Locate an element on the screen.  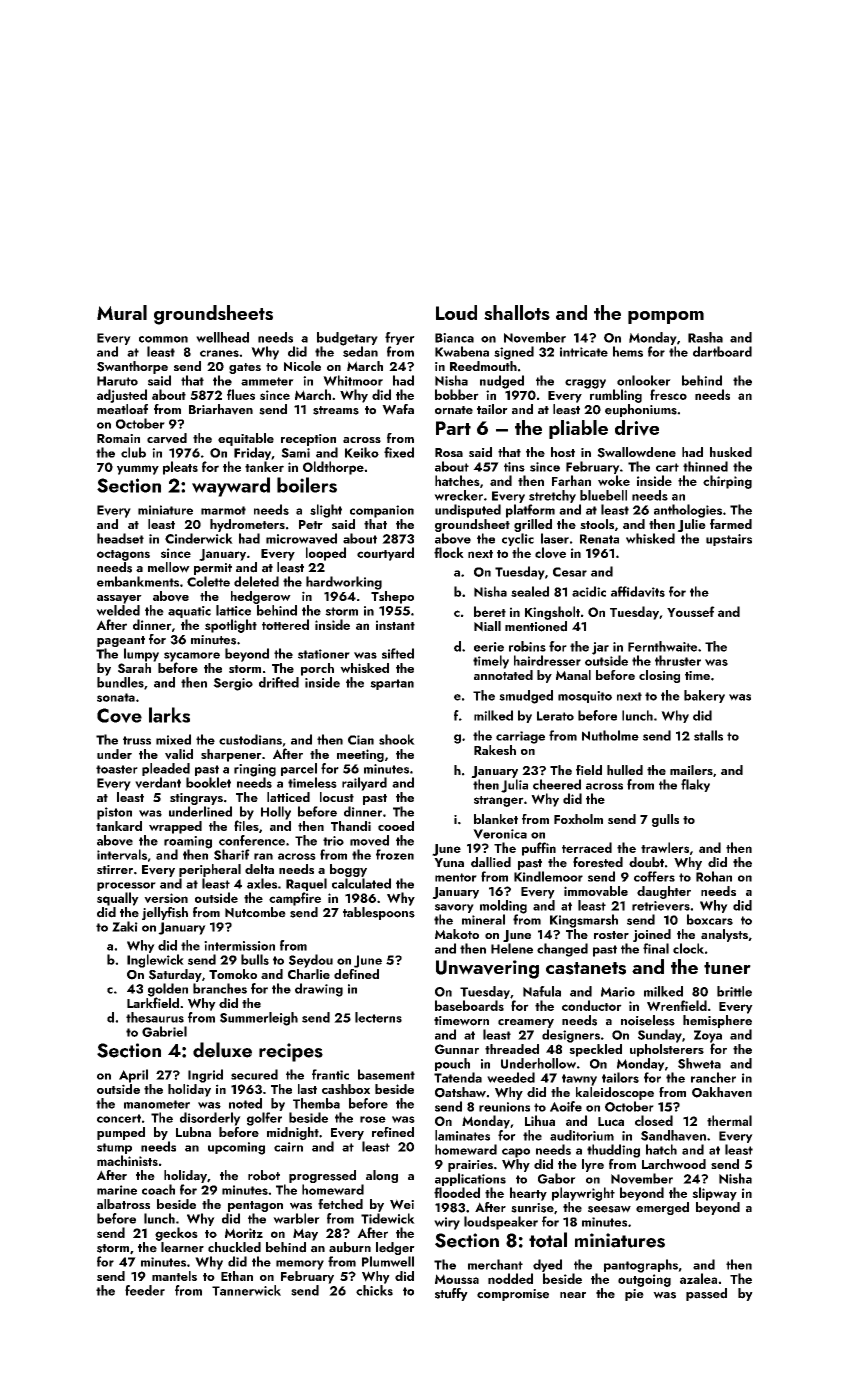
annotated is located at coordinates (503, 675).
